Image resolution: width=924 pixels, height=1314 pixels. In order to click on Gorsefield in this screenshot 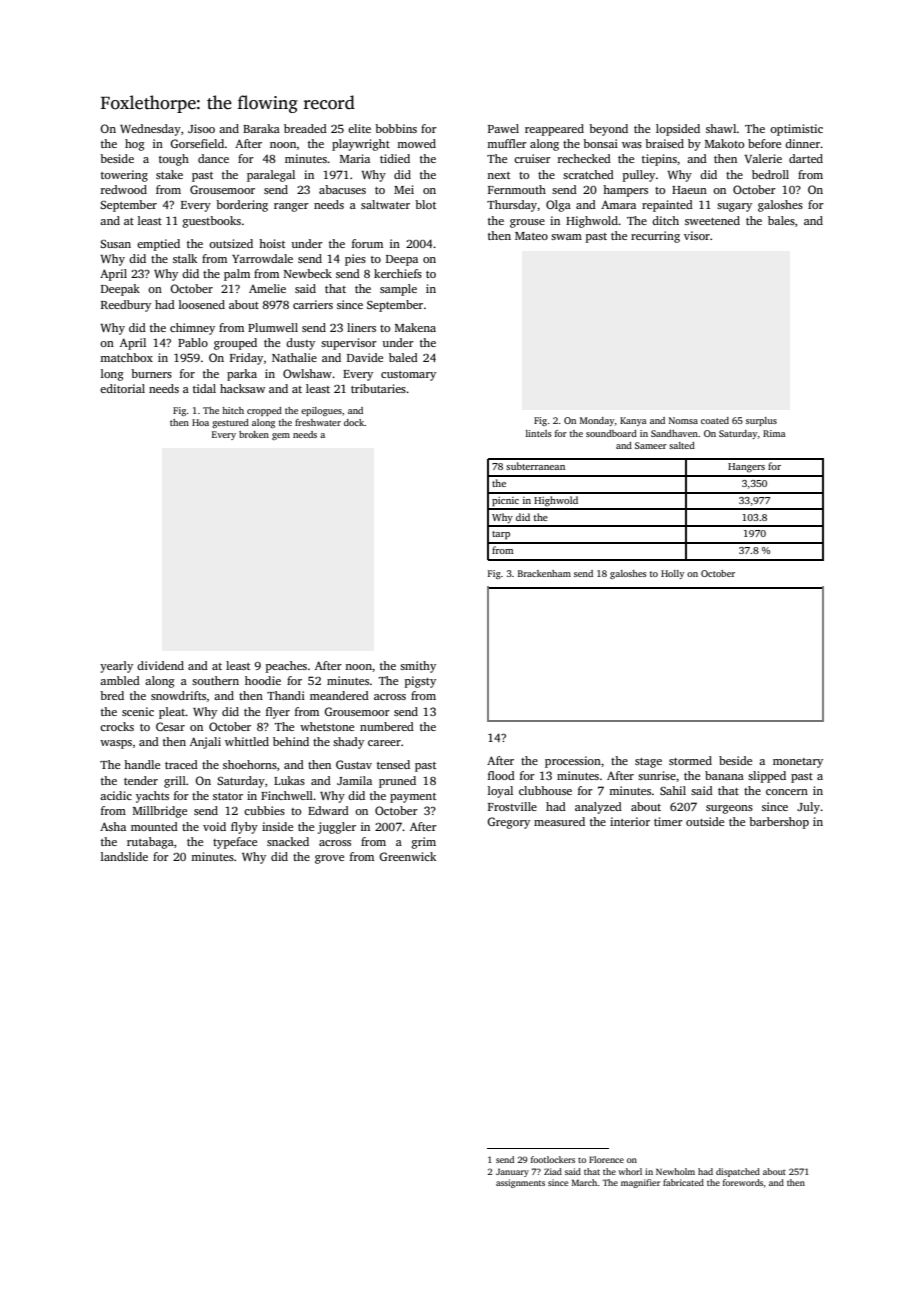, I will do `click(197, 143)`.
